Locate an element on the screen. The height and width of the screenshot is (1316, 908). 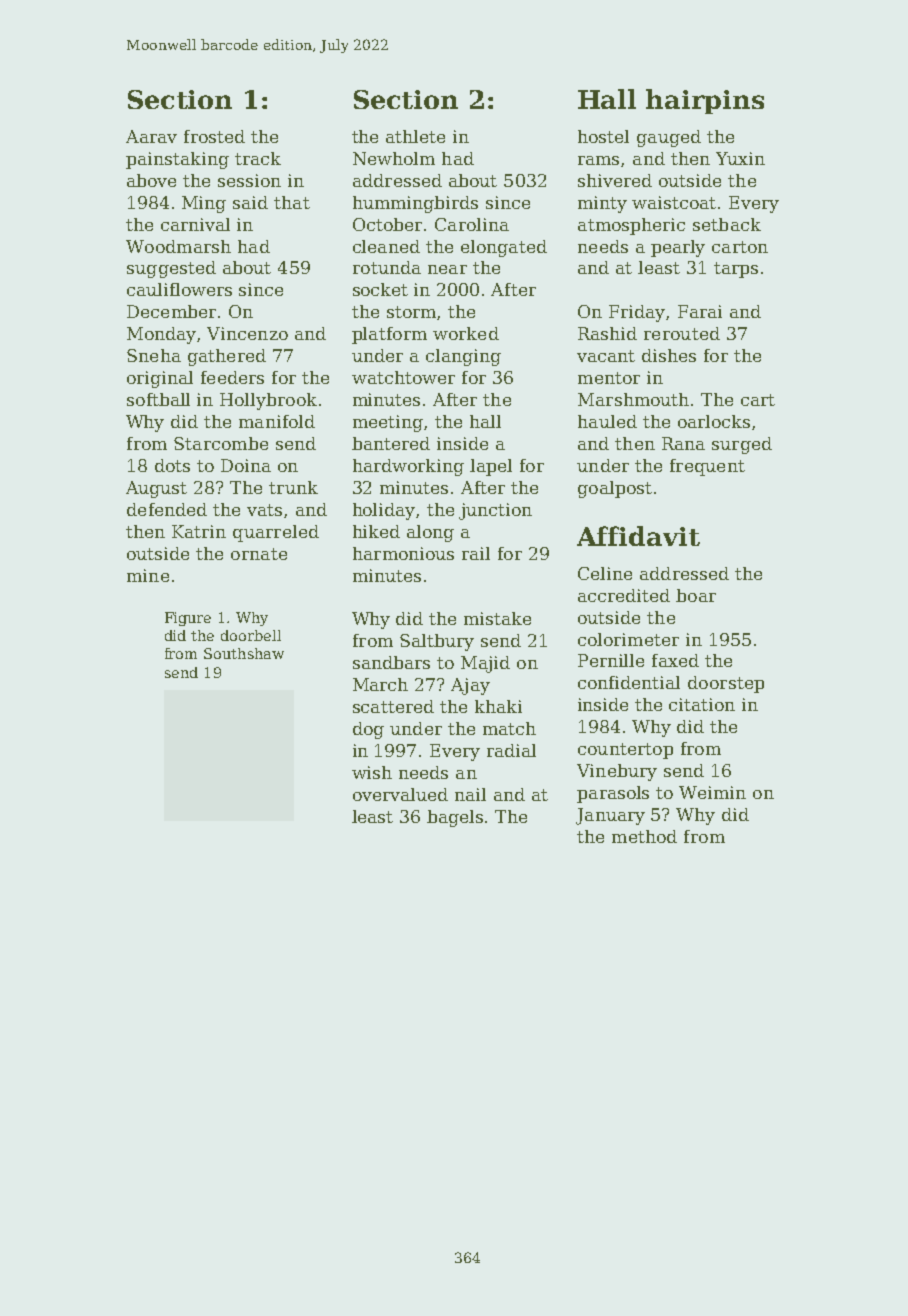
Newholm is located at coordinates (394, 158).
